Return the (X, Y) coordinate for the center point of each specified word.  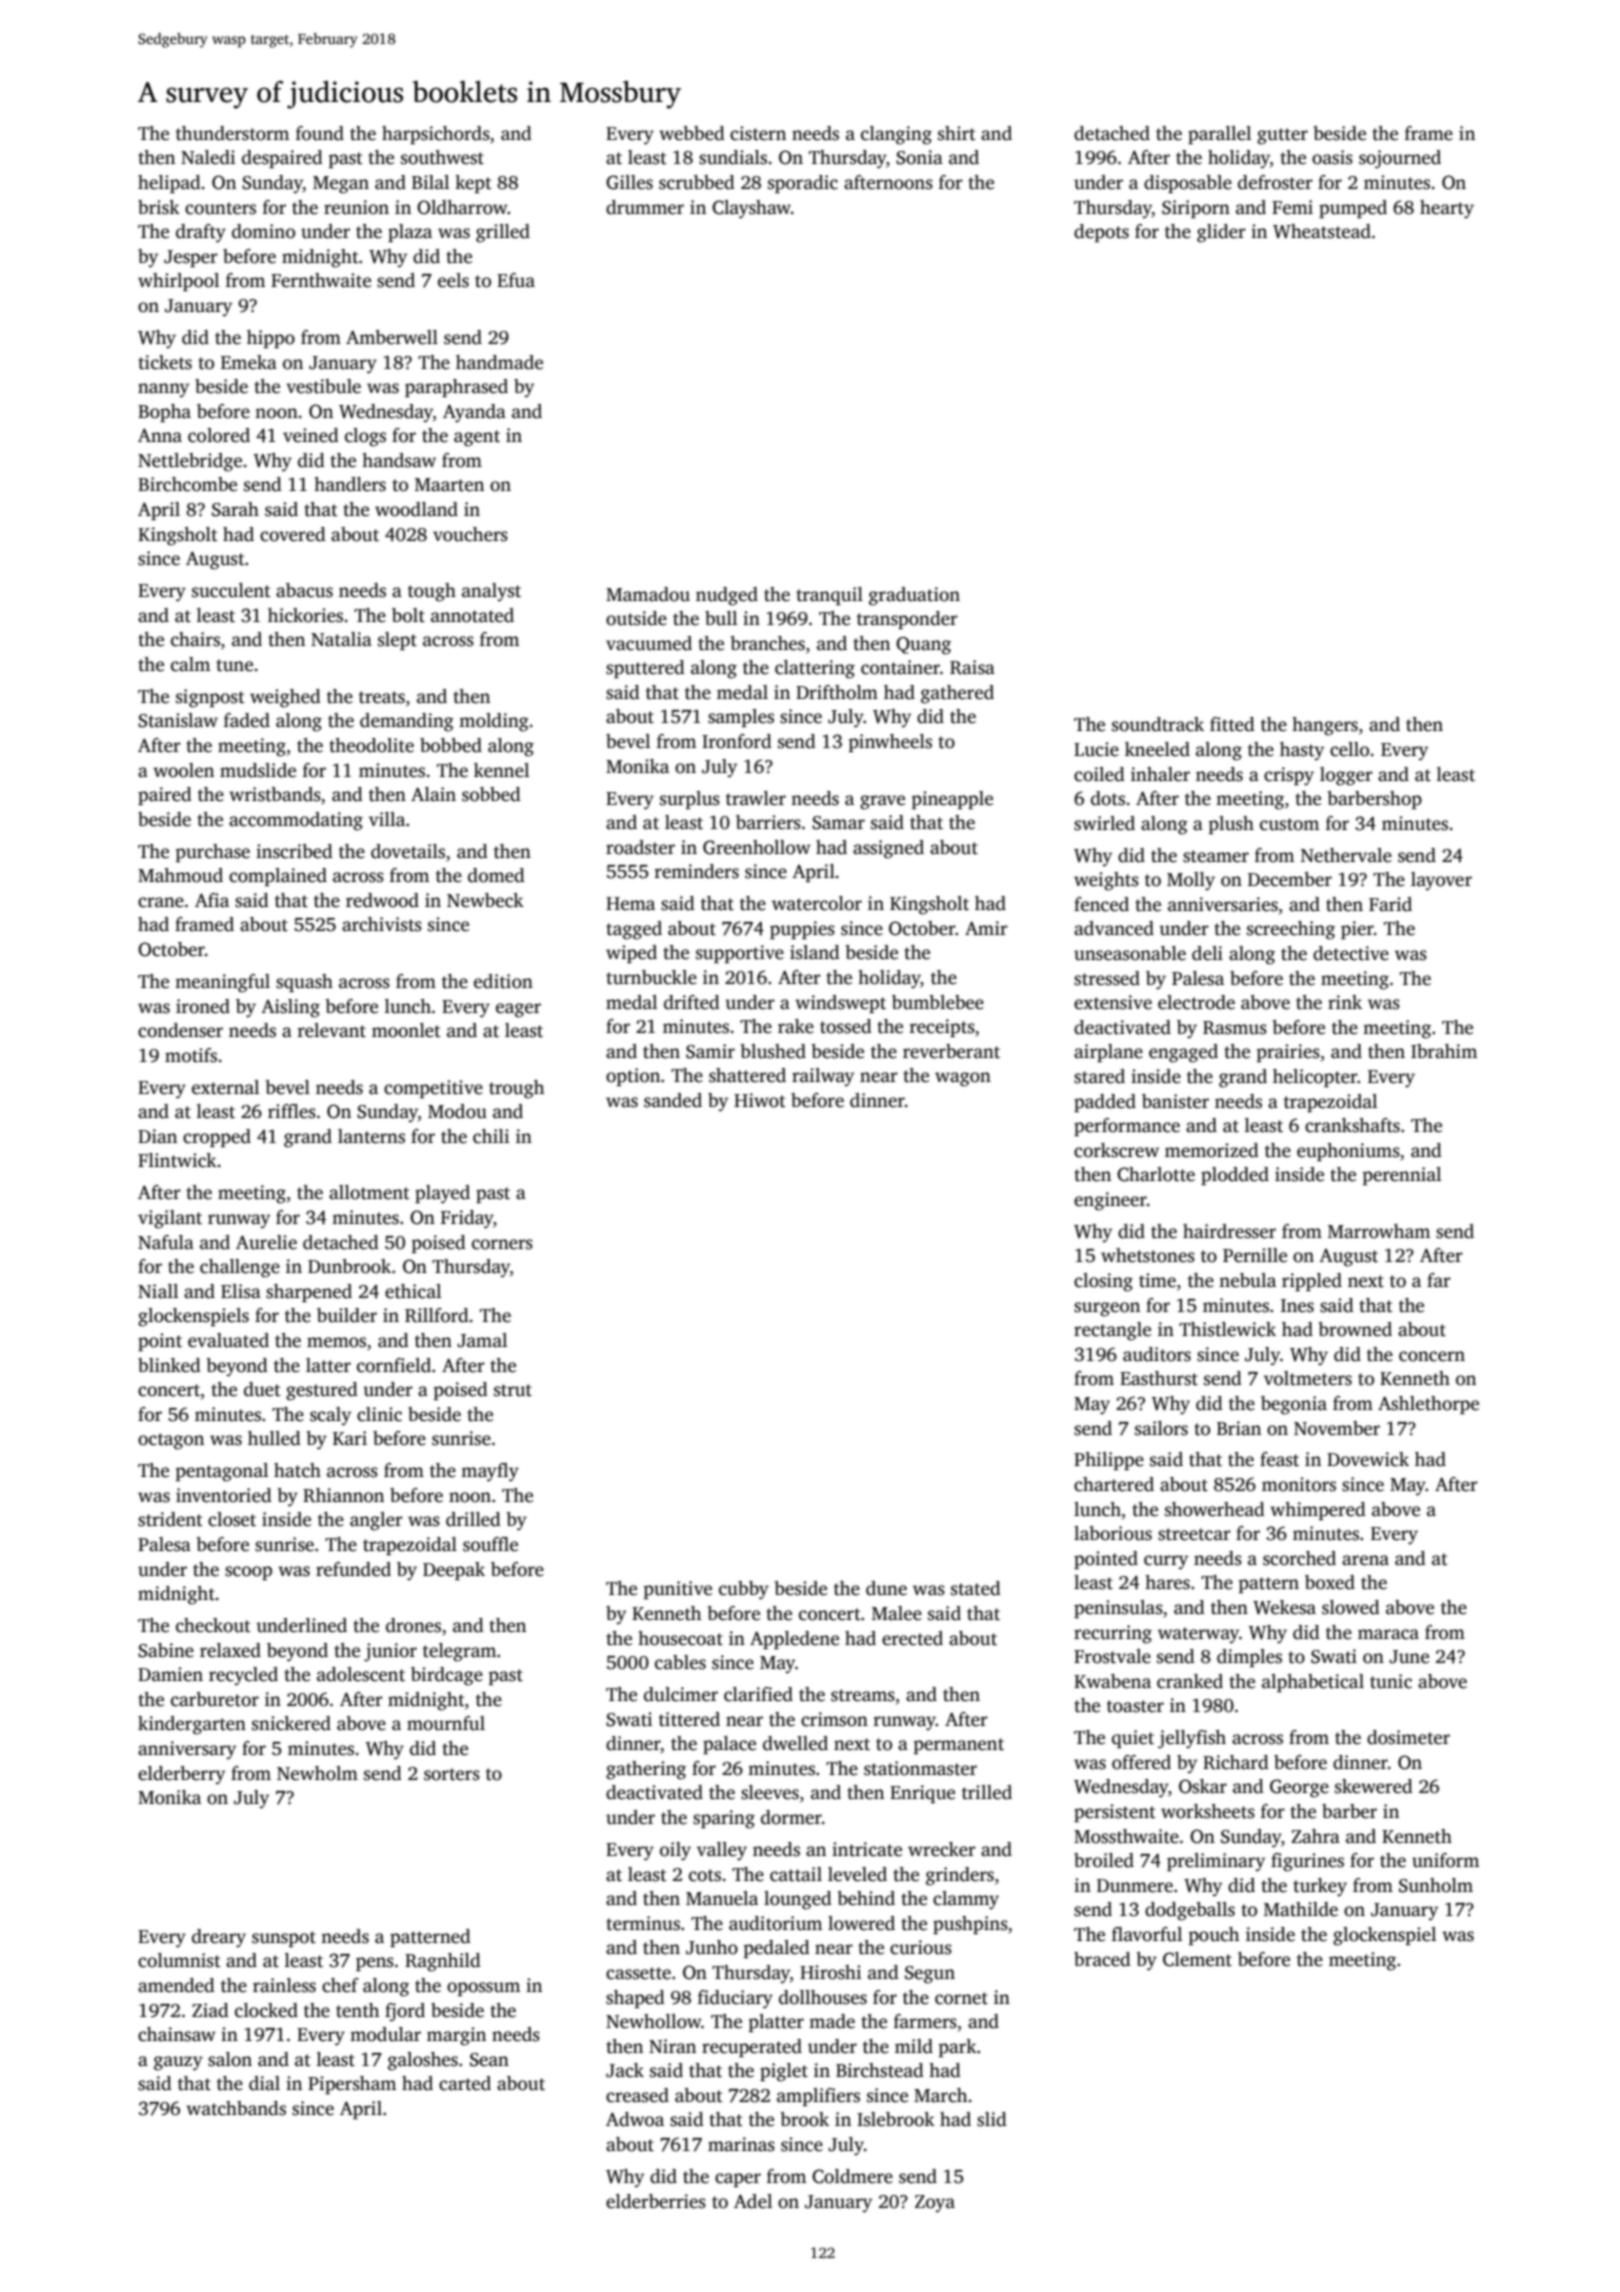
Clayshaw (751, 209)
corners (502, 1244)
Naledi (208, 157)
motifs (191, 1055)
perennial (1402, 1176)
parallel (1219, 135)
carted (465, 2083)
